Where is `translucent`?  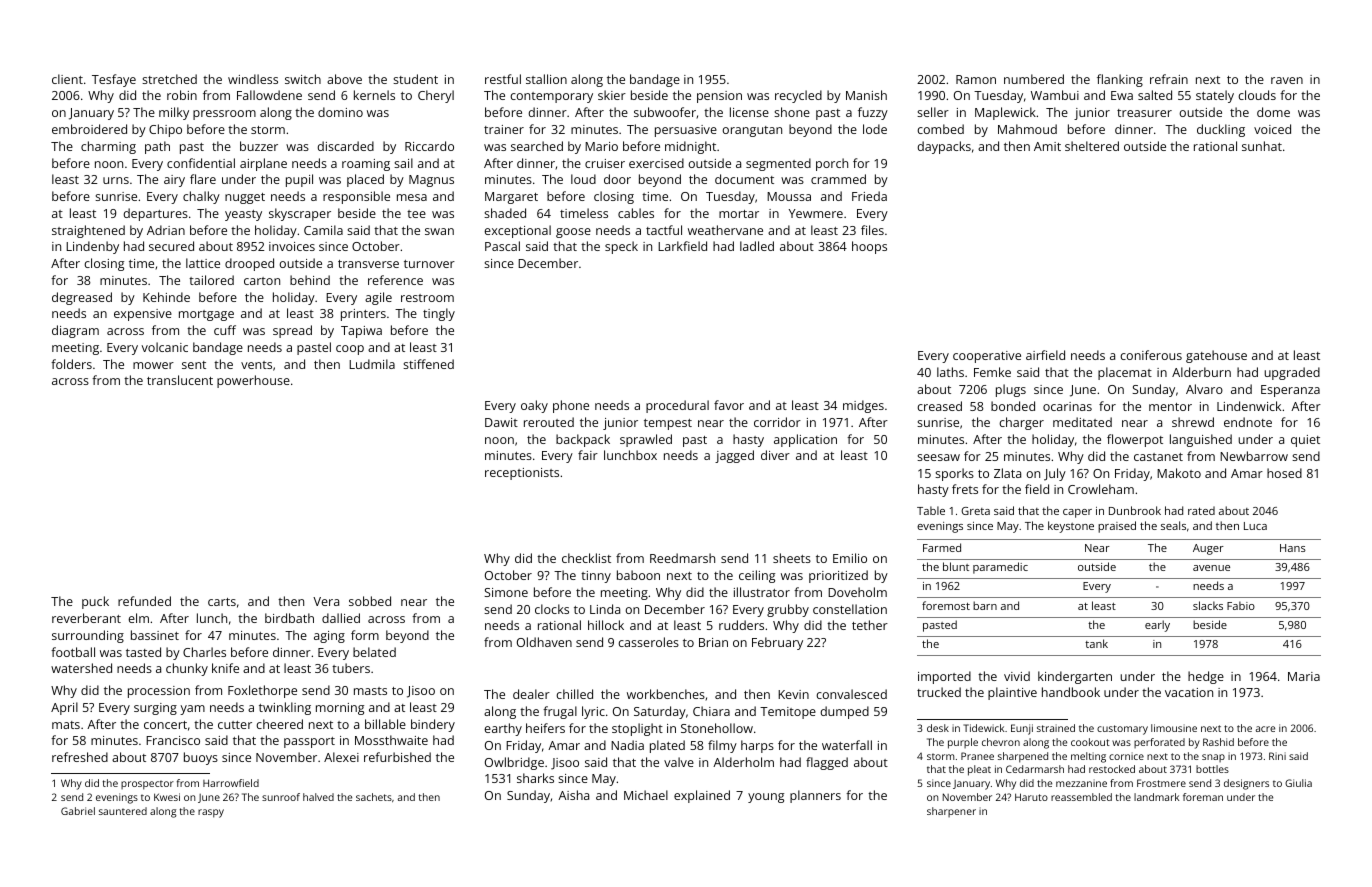
translucent is located at coordinates (180, 380).
